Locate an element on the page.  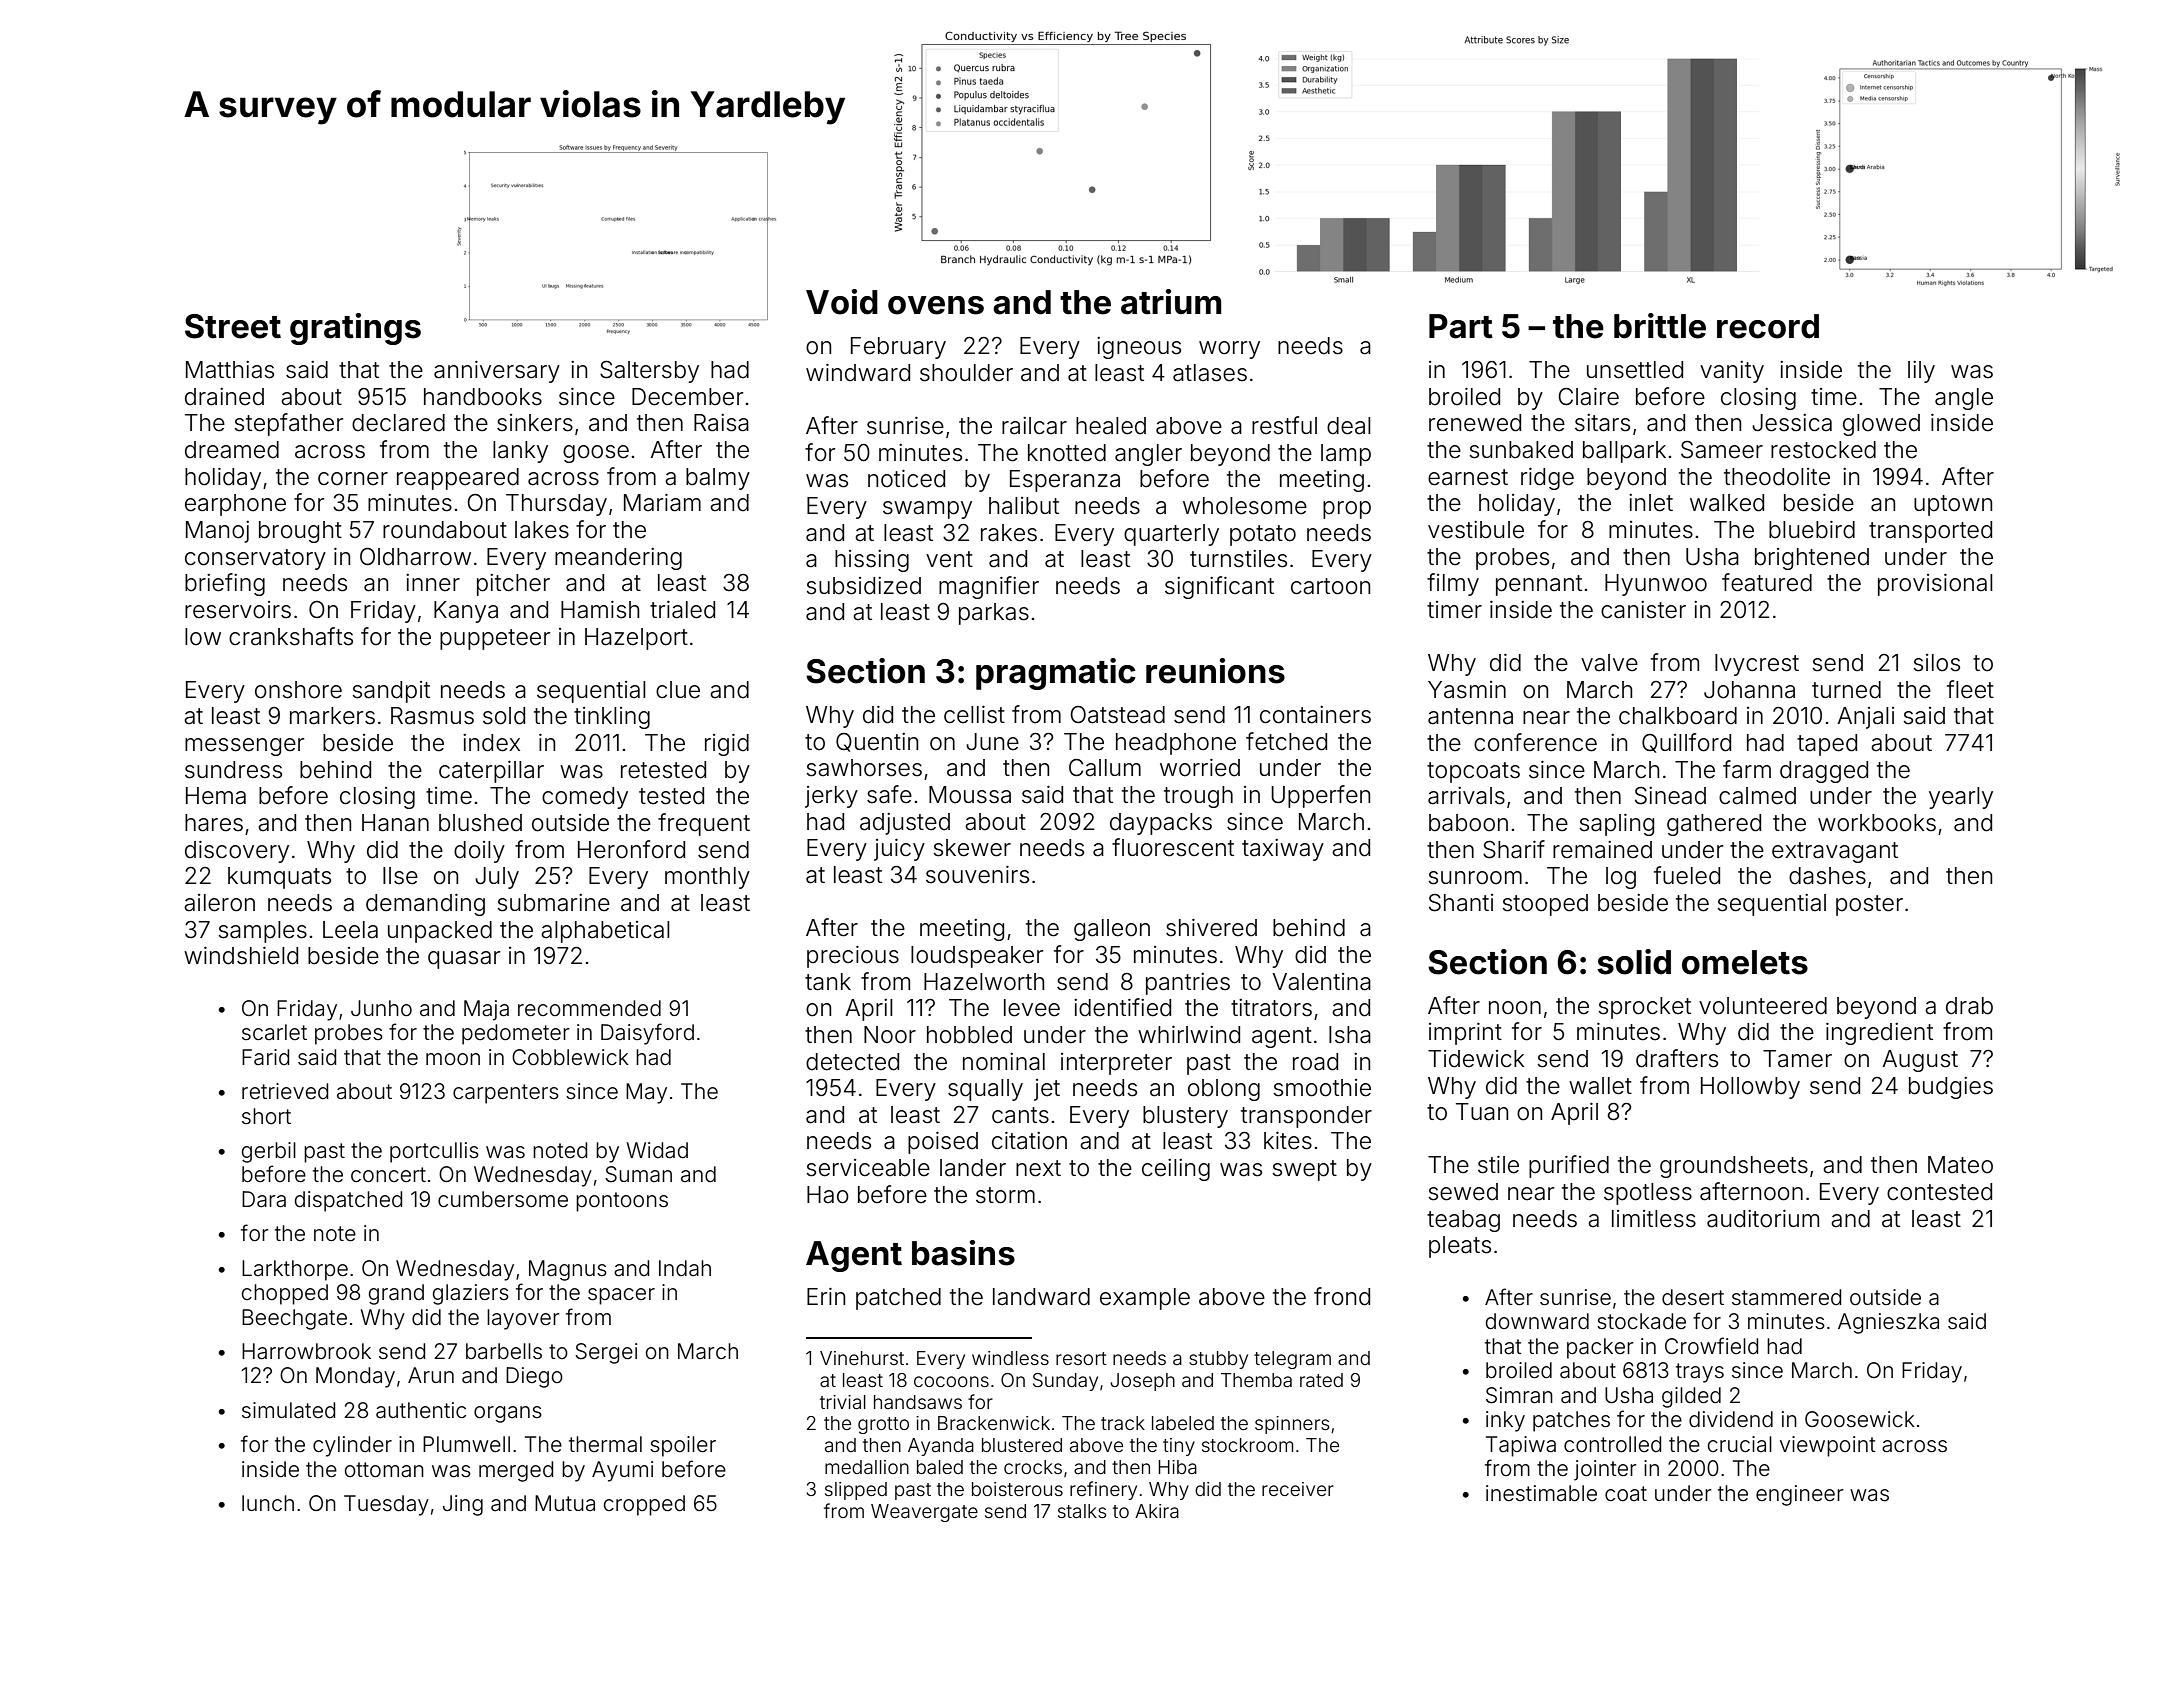
lunch is located at coordinates (268, 1503).
